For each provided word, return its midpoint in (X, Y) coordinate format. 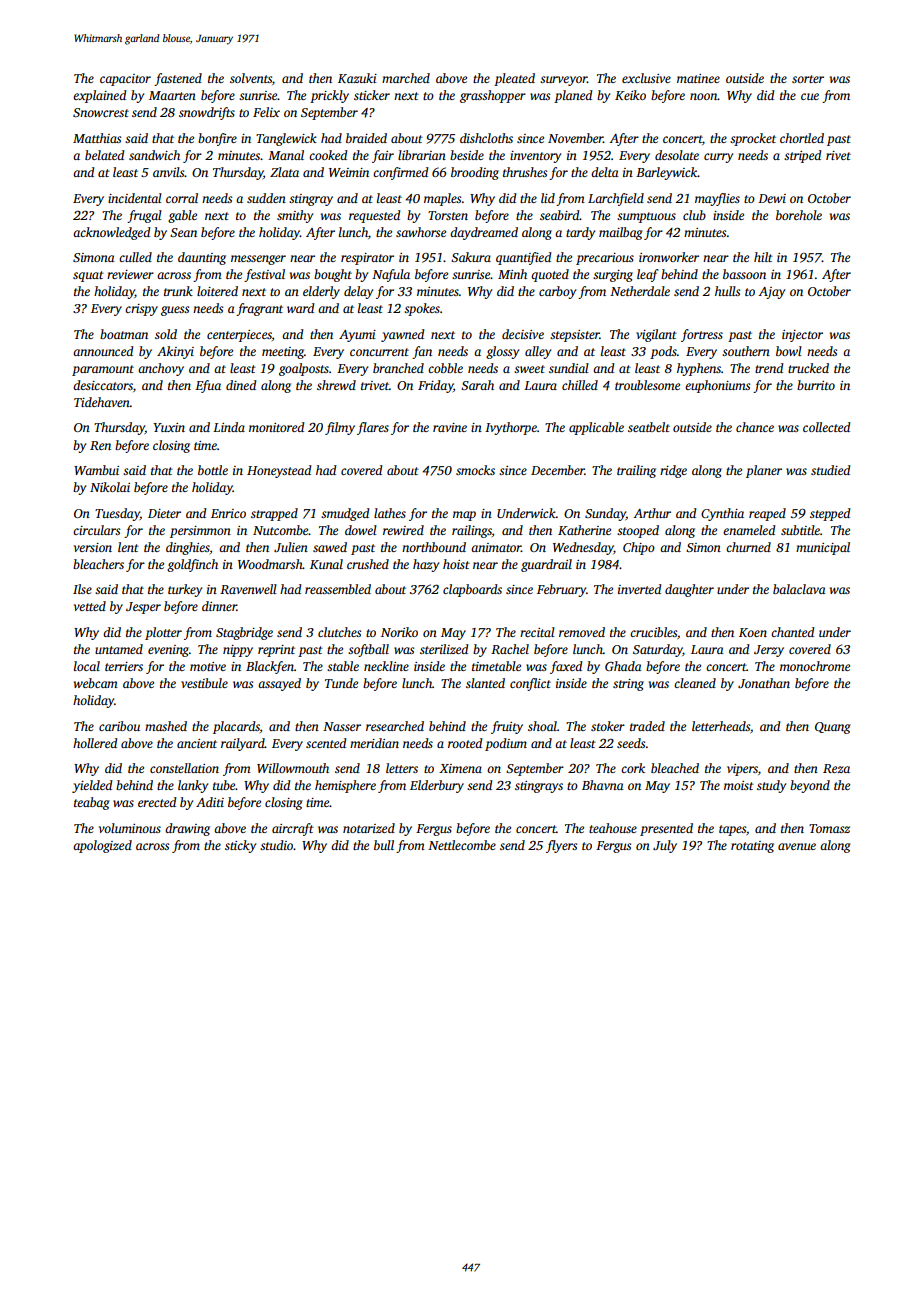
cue (810, 96)
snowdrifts (207, 113)
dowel (361, 530)
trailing (636, 471)
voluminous (130, 828)
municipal (823, 548)
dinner (219, 606)
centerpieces (239, 336)
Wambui (96, 470)
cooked (328, 155)
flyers (561, 846)
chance (755, 427)
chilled (580, 385)
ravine (450, 427)
